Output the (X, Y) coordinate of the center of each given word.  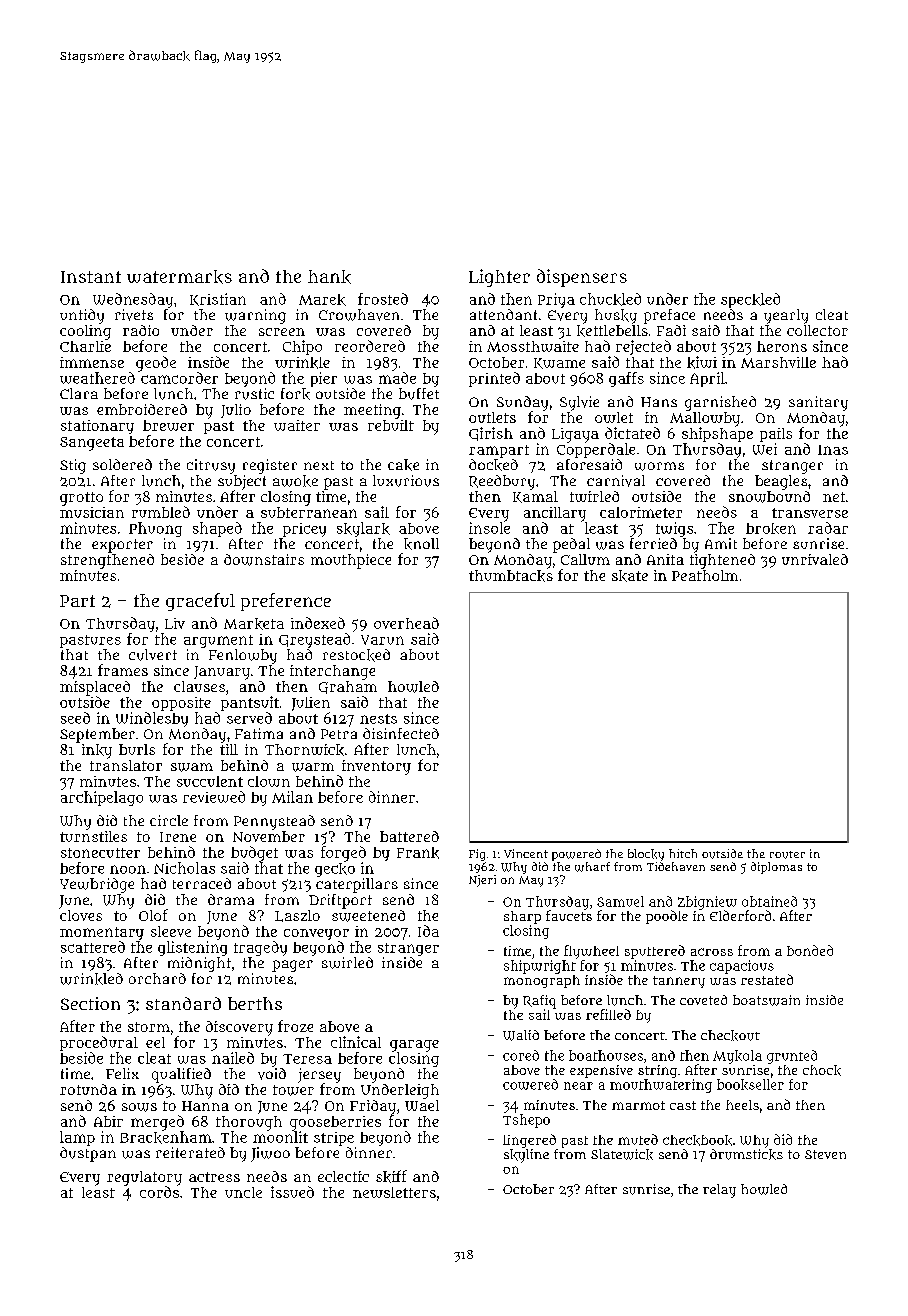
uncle (243, 1192)
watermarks (179, 277)
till (229, 749)
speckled (750, 300)
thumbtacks (511, 576)
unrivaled (815, 559)
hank (329, 277)
